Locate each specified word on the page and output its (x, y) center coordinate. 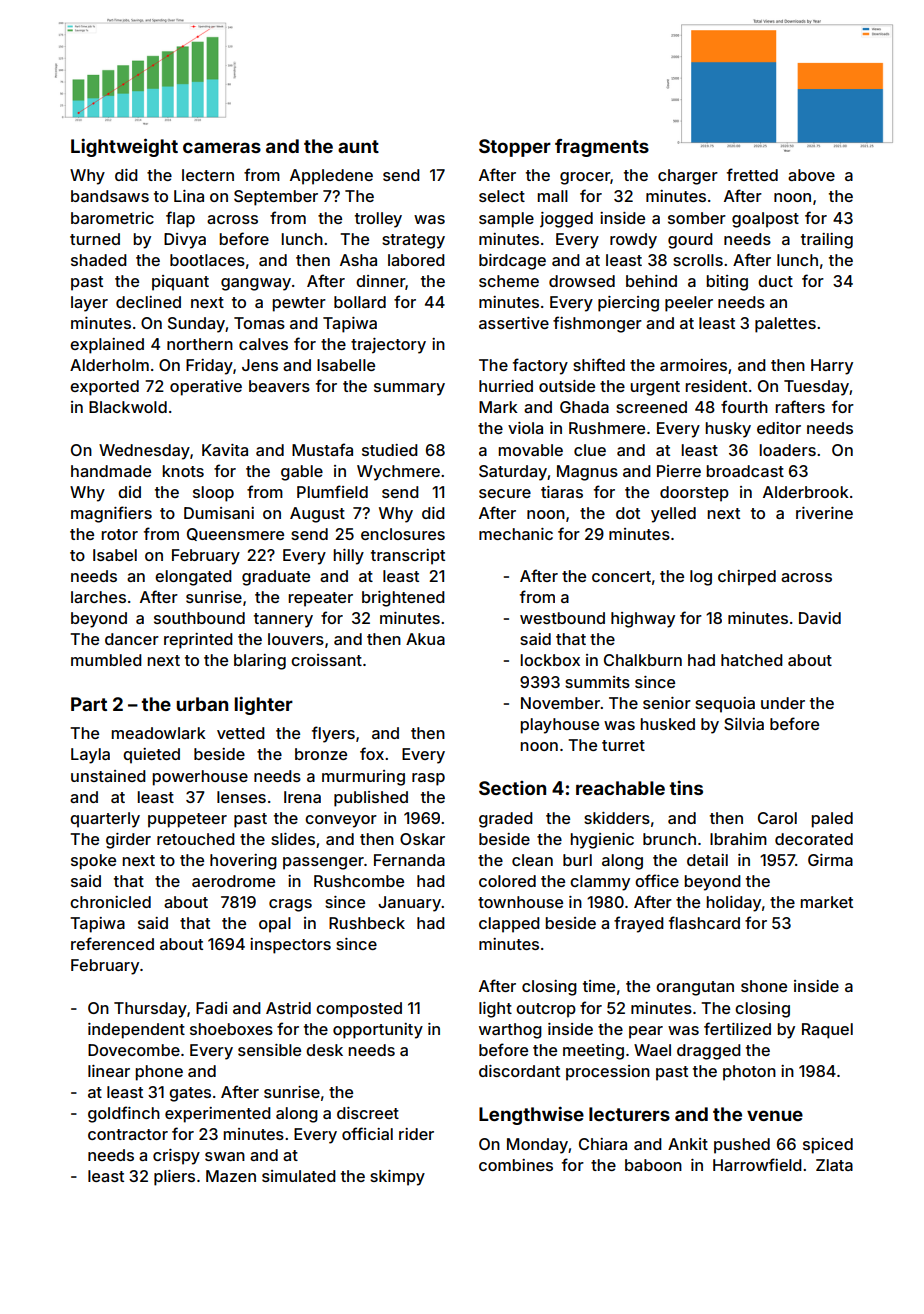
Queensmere (235, 534)
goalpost (765, 220)
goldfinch (124, 1114)
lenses (241, 797)
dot (628, 513)
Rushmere (607, 428)
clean (532, 860)
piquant (180, 283)
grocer (585, 178)
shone (764, 986)
